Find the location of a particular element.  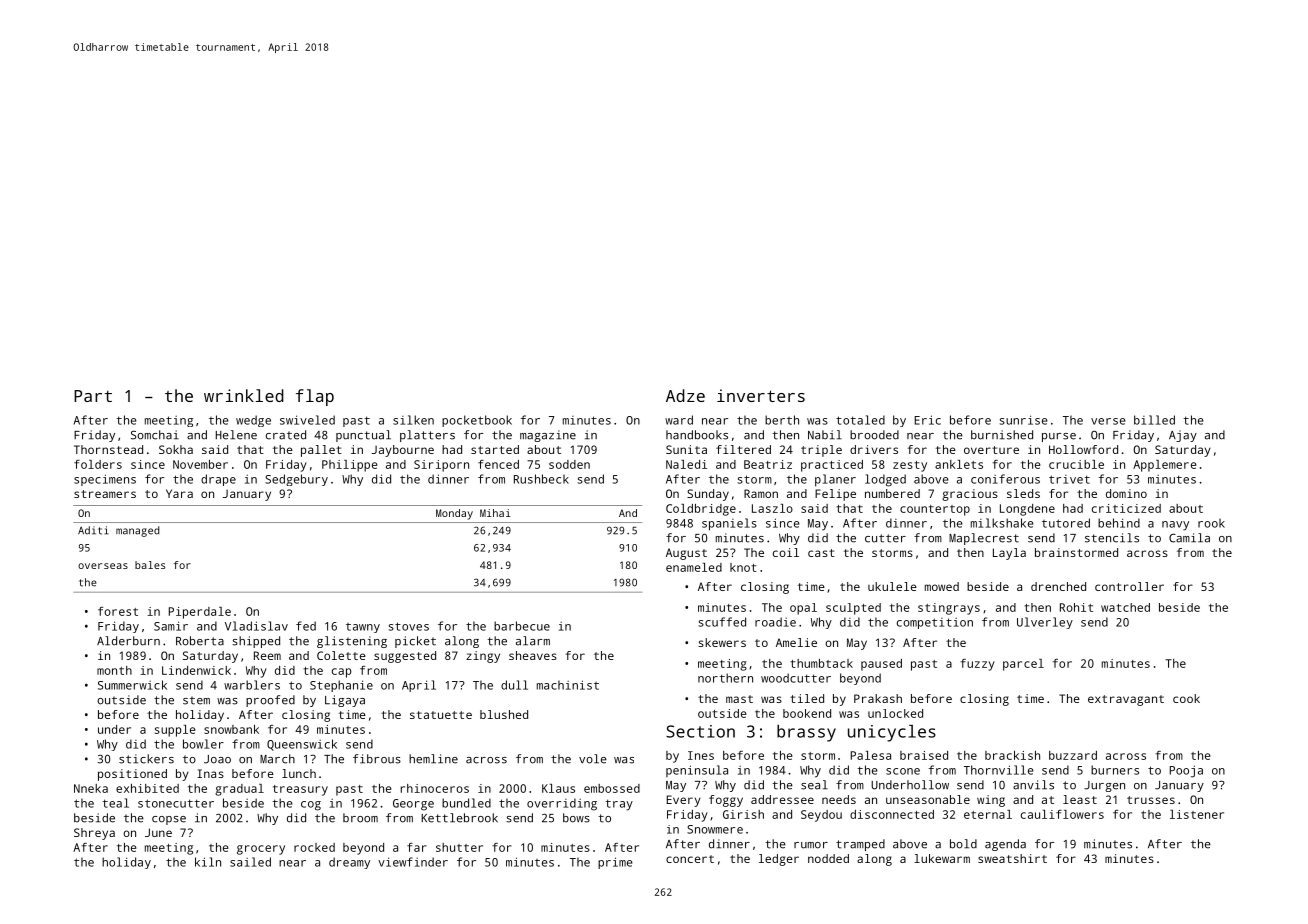

pocketbook is located at coordinates (477, 421).
